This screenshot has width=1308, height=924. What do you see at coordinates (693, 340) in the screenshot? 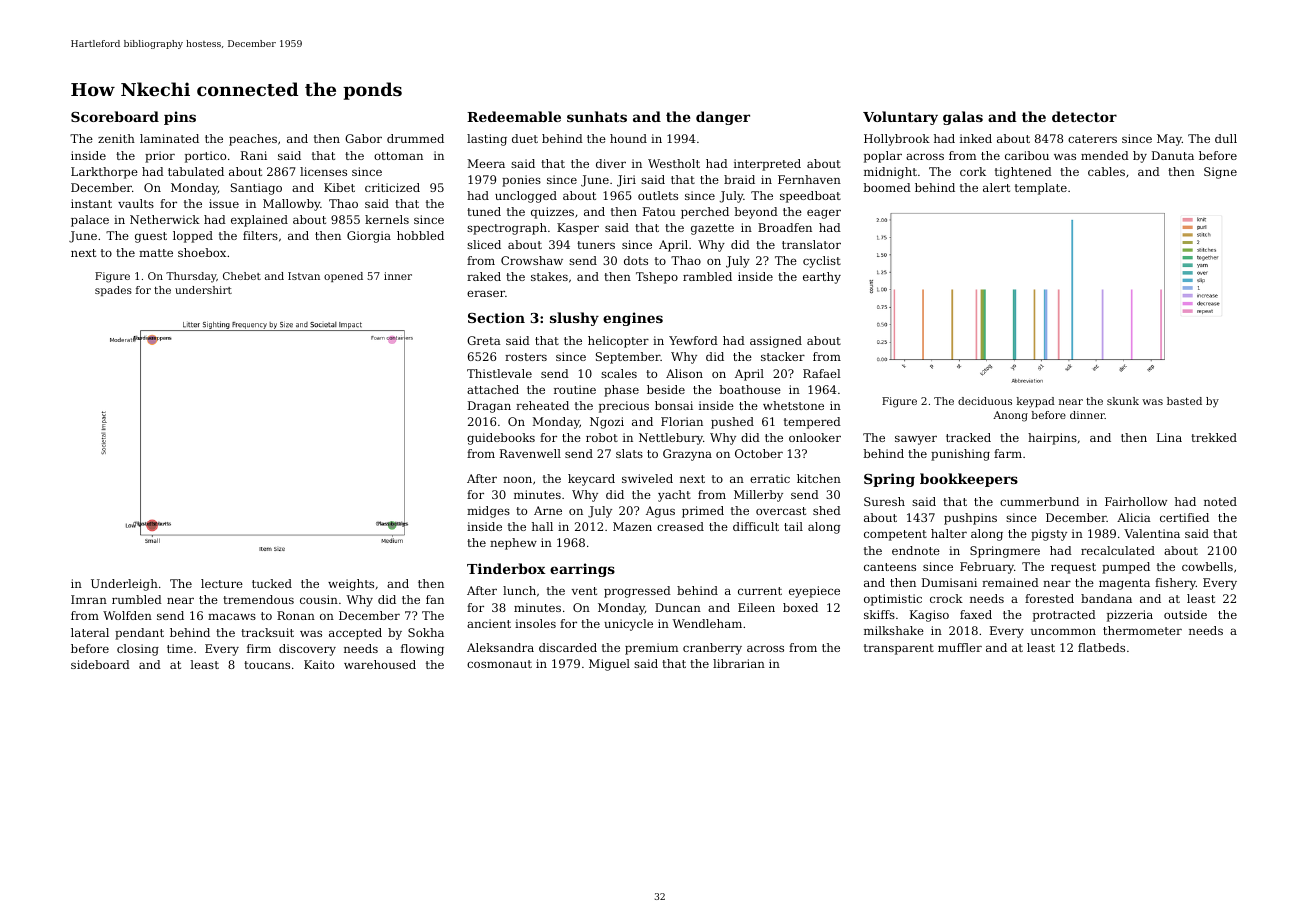
I see `Yewford` at bounding box center [693, 340].
